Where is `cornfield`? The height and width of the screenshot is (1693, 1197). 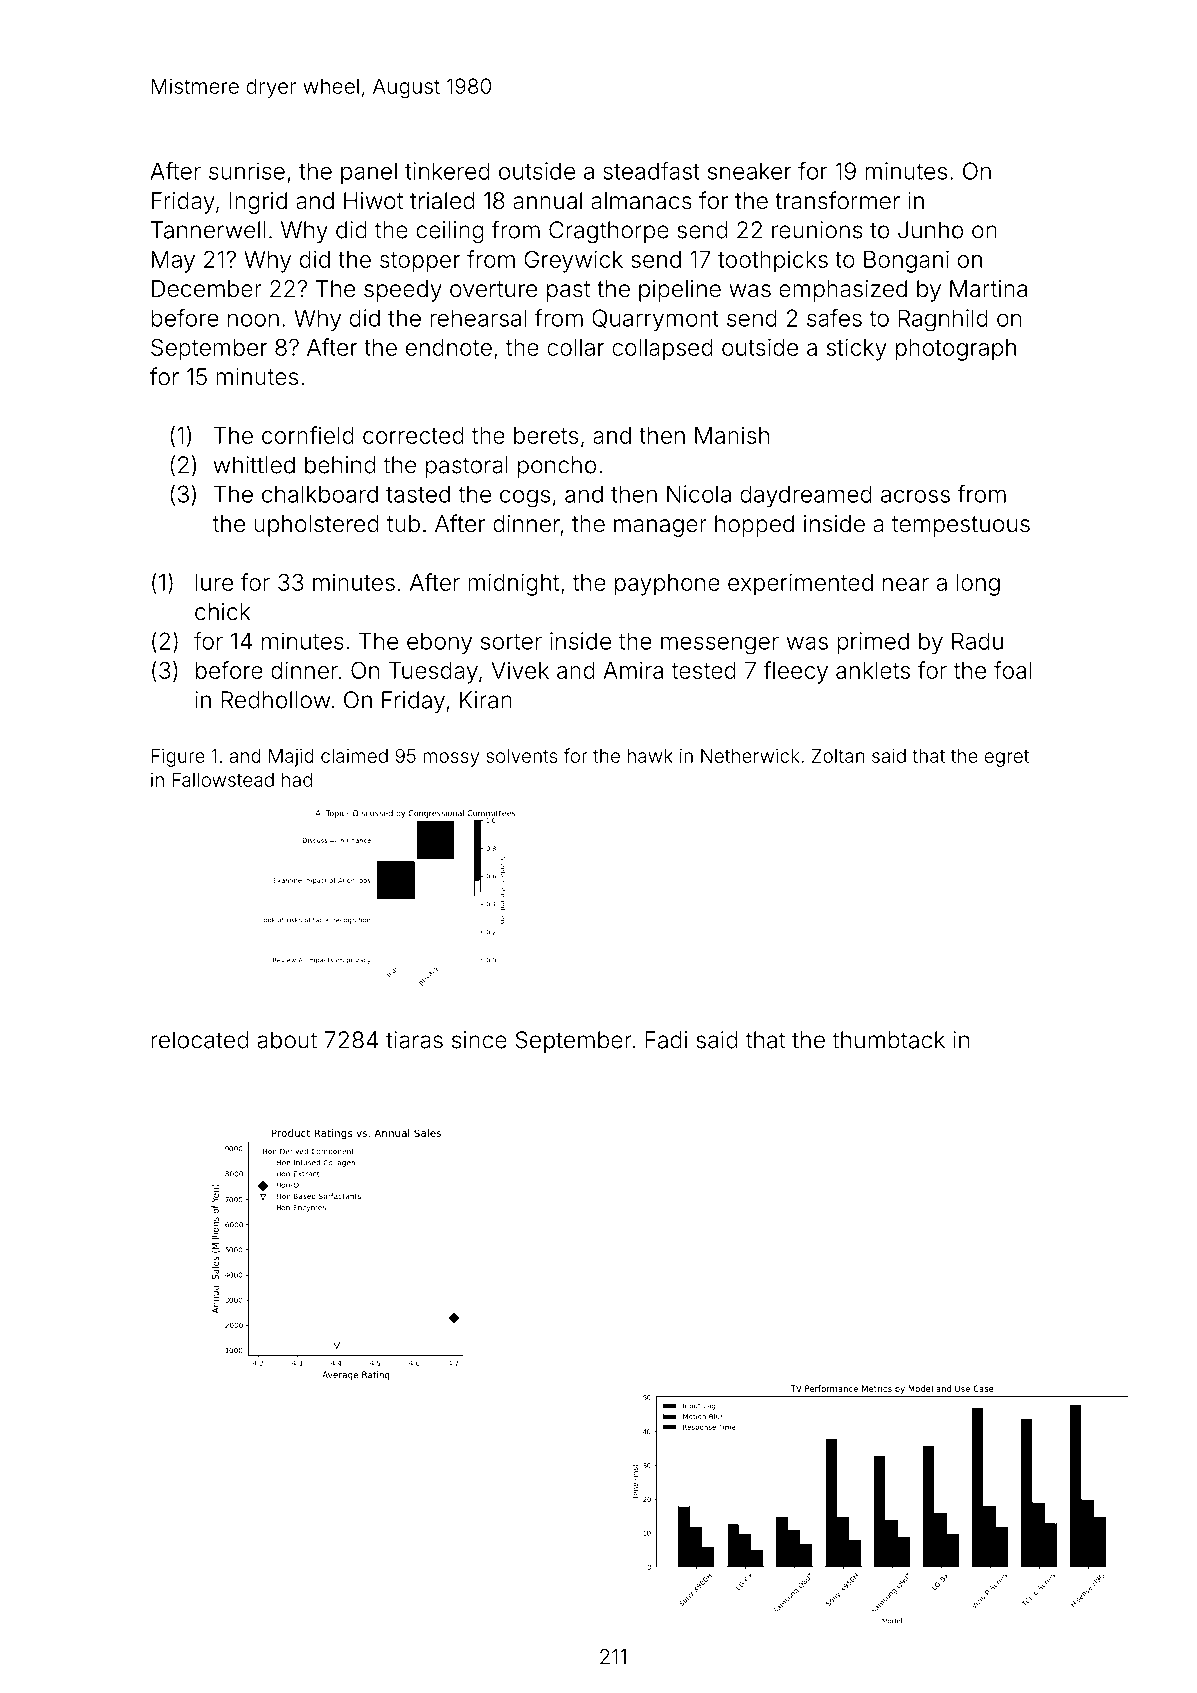
cornfield is located at coordinates (308, 435).
